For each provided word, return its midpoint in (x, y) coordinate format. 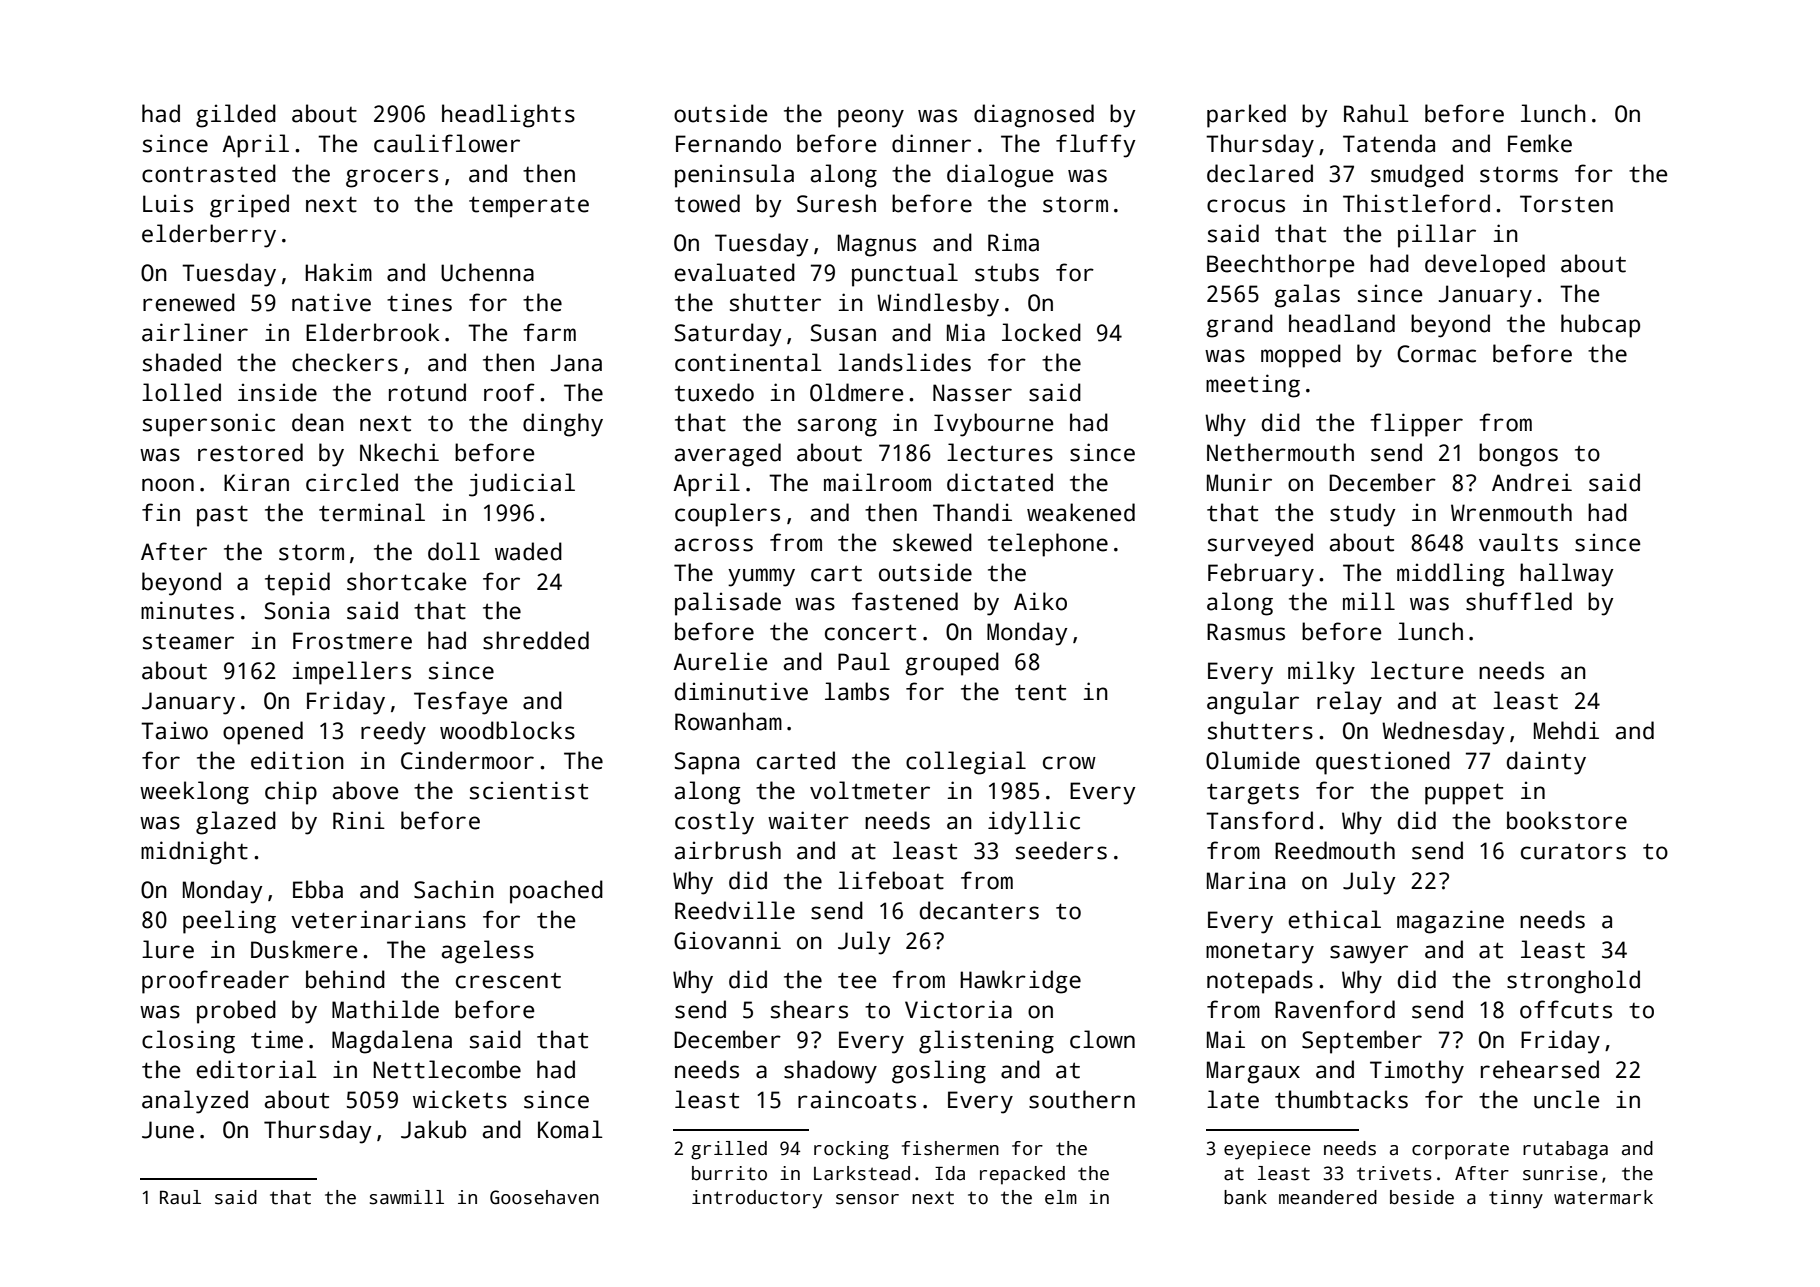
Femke (1540, 143)
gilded (236, 116)
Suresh (836, 203)
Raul (180, 1197)
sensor (867, 1199)
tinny (1516, 1199)
